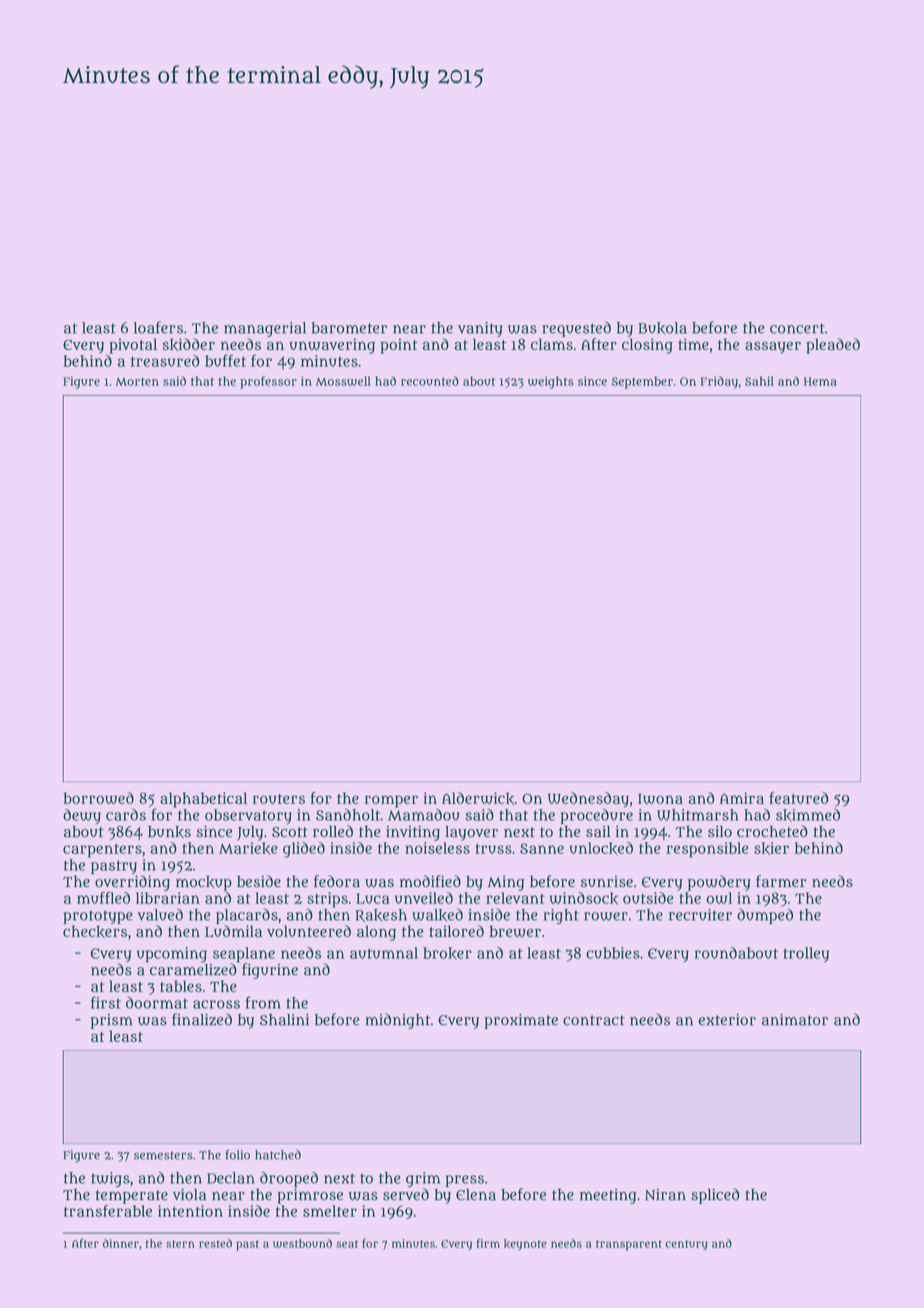 This screenshot has width=924, height=1308. Describe the element at coordinates (833, 346) in the screenshot. I see `pleaded` at that location.
